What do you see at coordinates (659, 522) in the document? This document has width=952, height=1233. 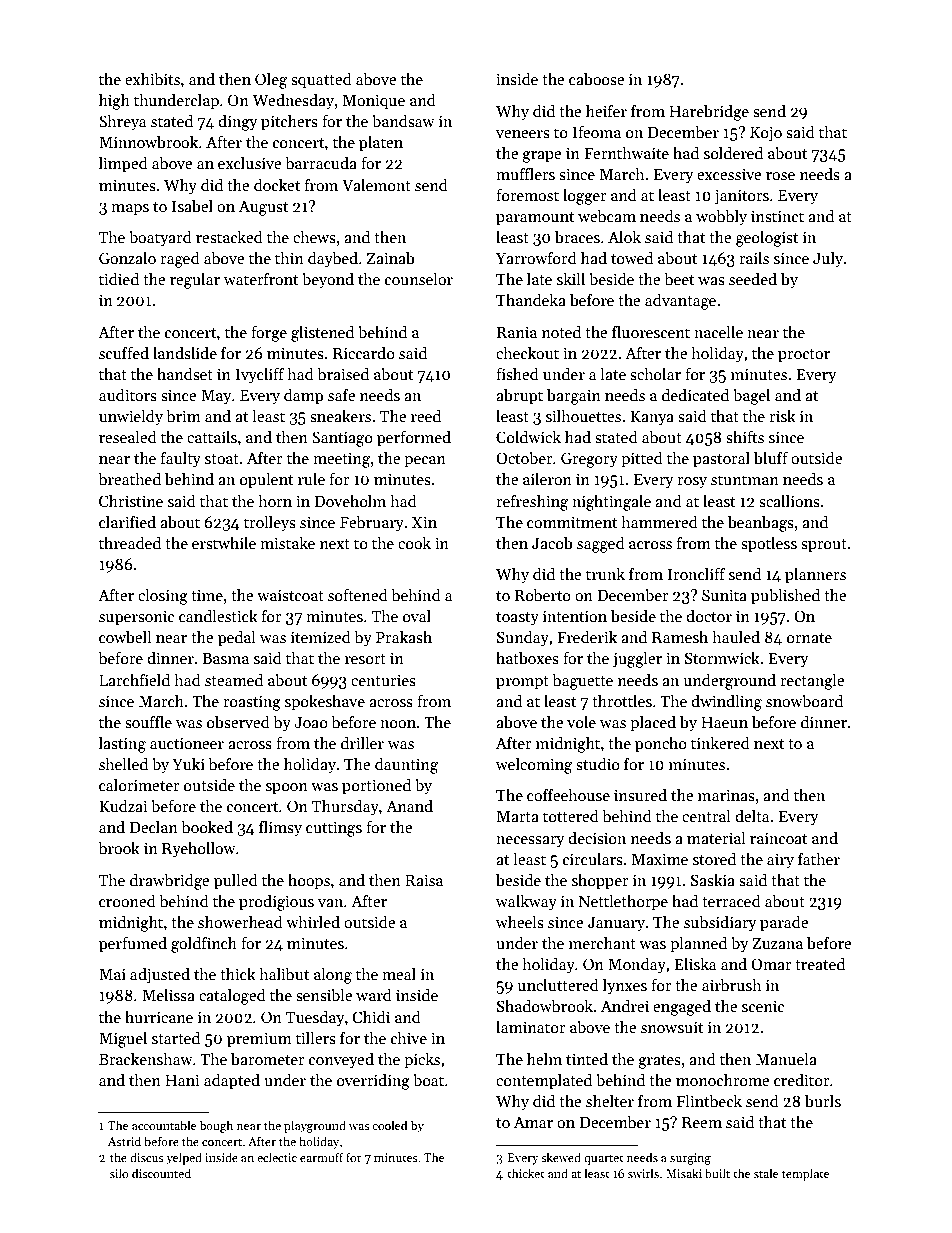 I see `hammered` at bounding box center [659, 522].
